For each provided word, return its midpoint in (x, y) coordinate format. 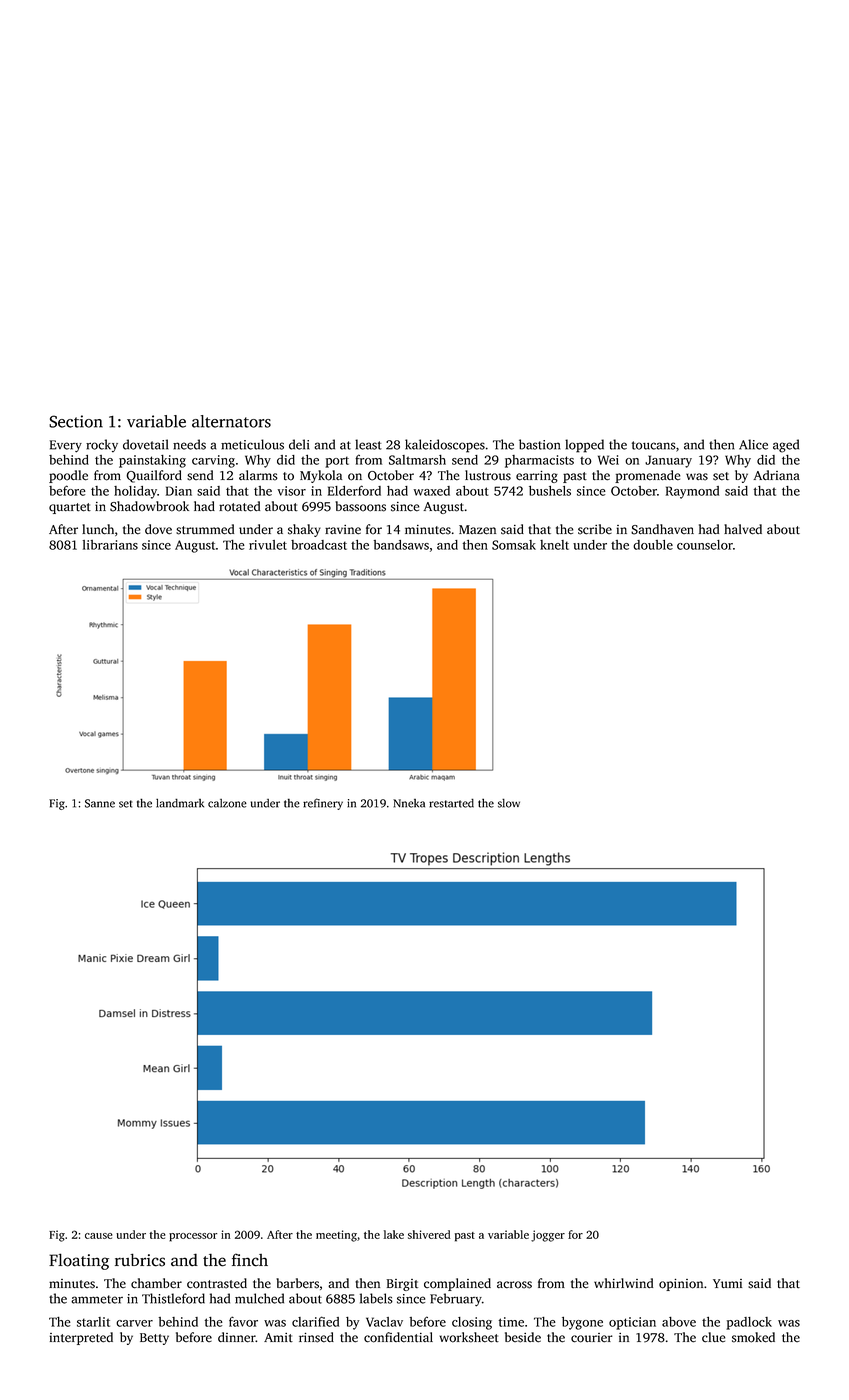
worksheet (469, 1337)
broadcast (319, 545)
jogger (548, 1236)
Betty (154, 1339)
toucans (654, 445)
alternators (231, 421)
